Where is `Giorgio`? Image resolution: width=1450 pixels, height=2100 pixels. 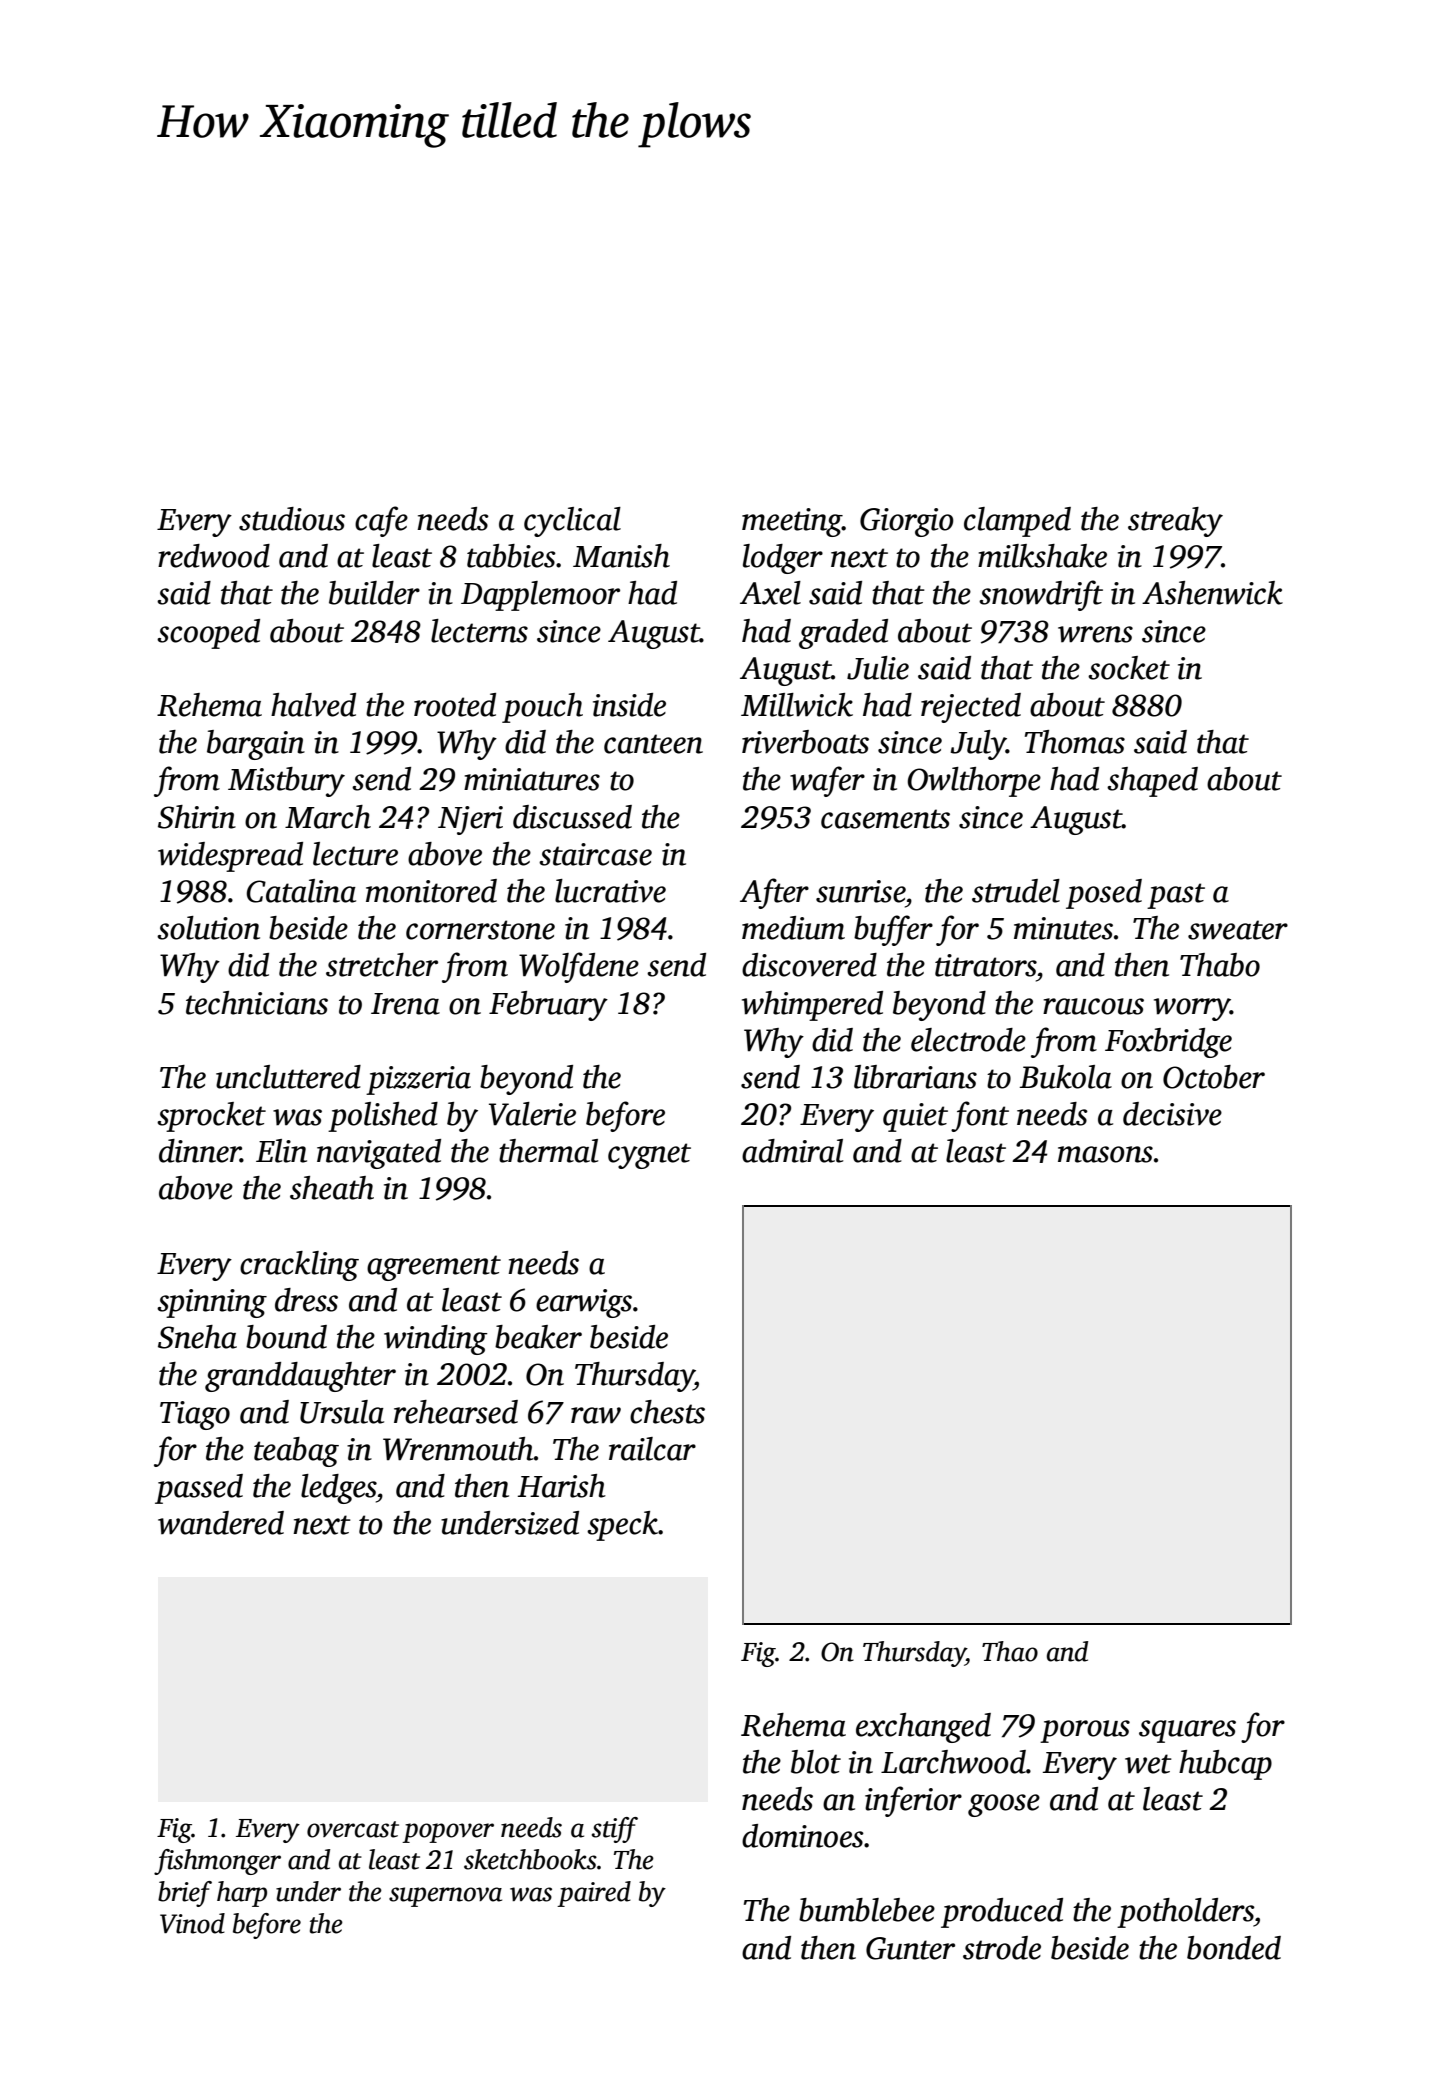 Giorgio is located at coordinates (907, 522).
